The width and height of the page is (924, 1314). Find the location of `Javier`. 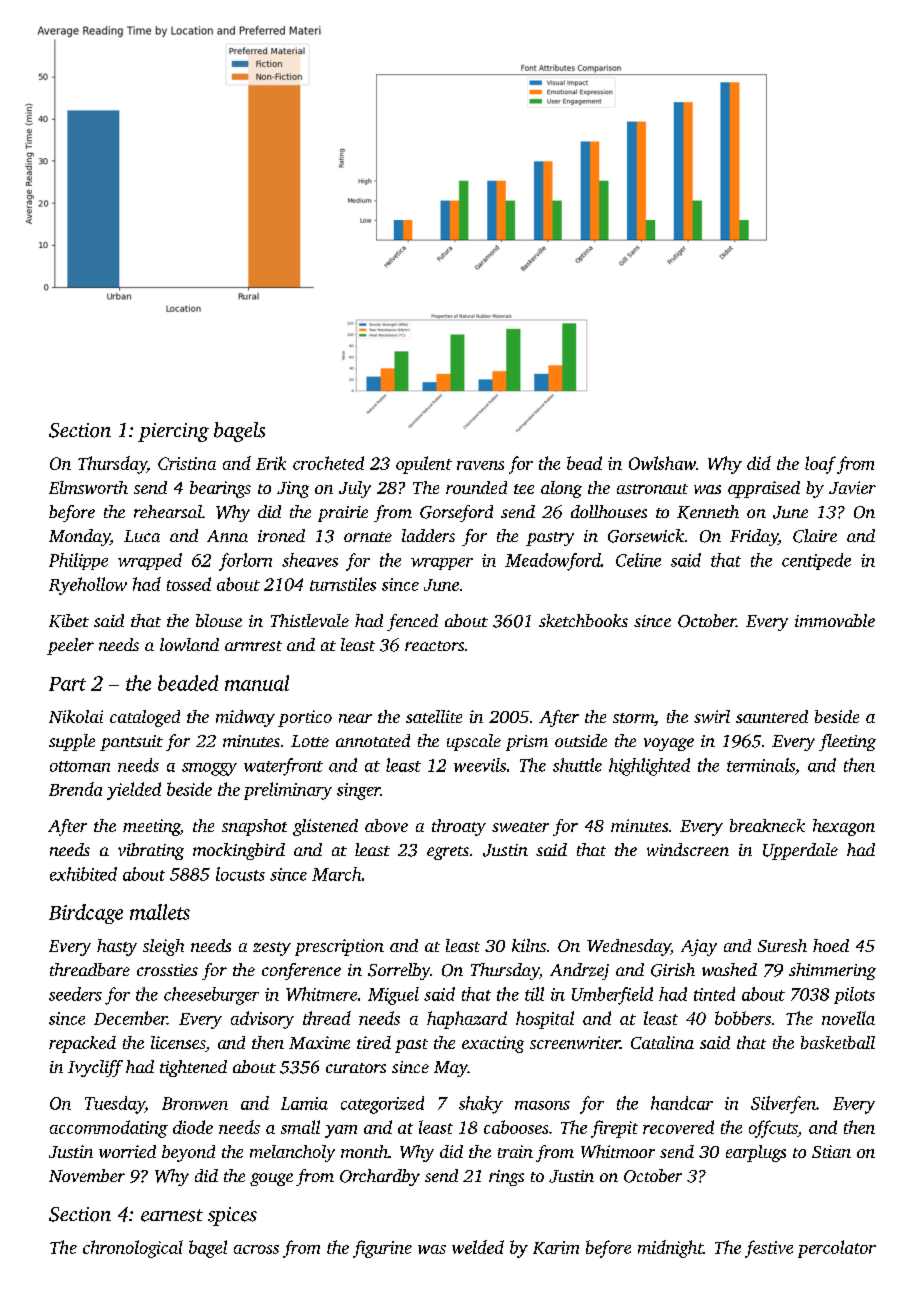

Javier is located at coordinates (852, 487).
